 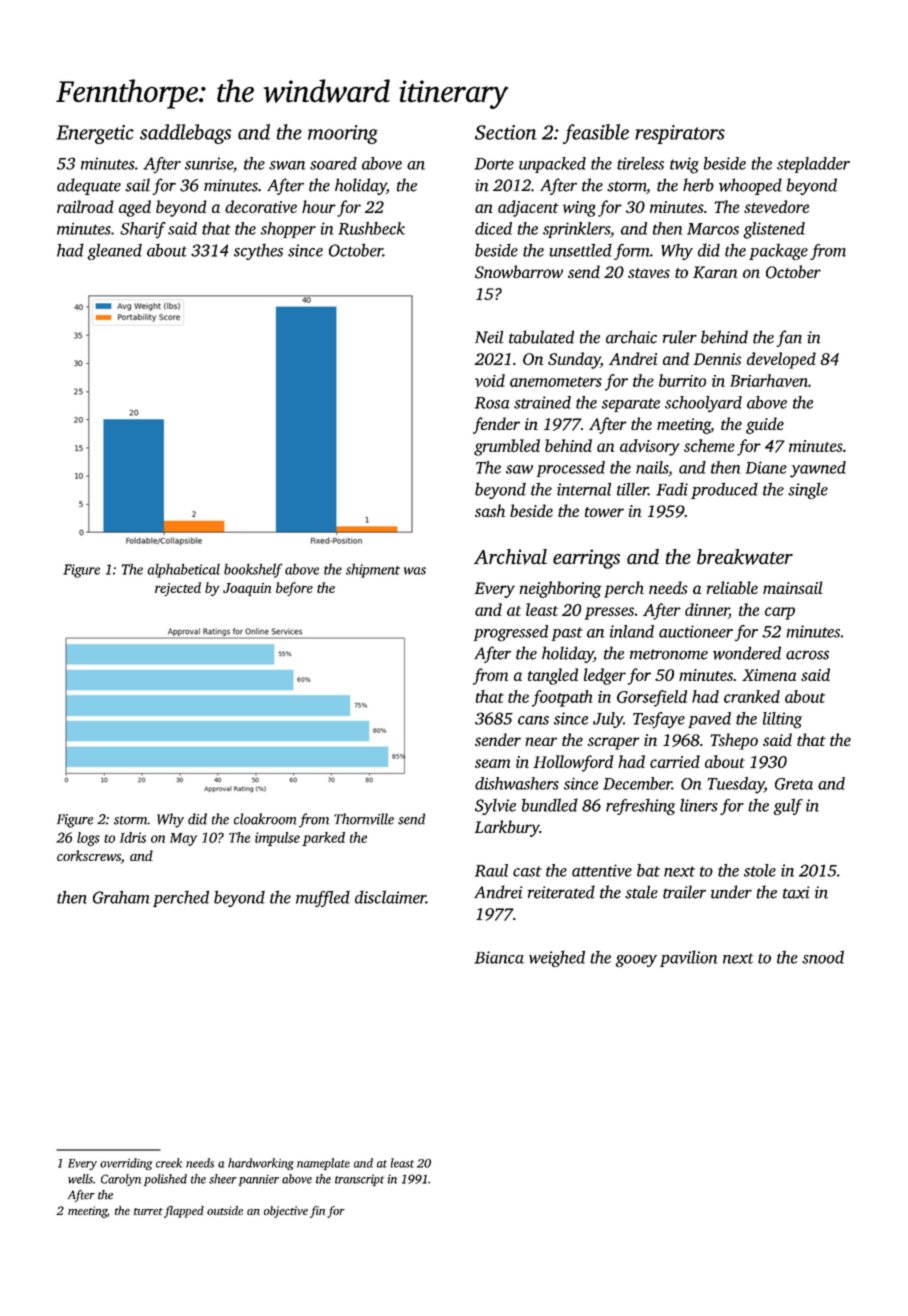 What do you see at coordinates (343, 134) in the screenshot?
I see `mooring` at bounding box center [343, 134].
